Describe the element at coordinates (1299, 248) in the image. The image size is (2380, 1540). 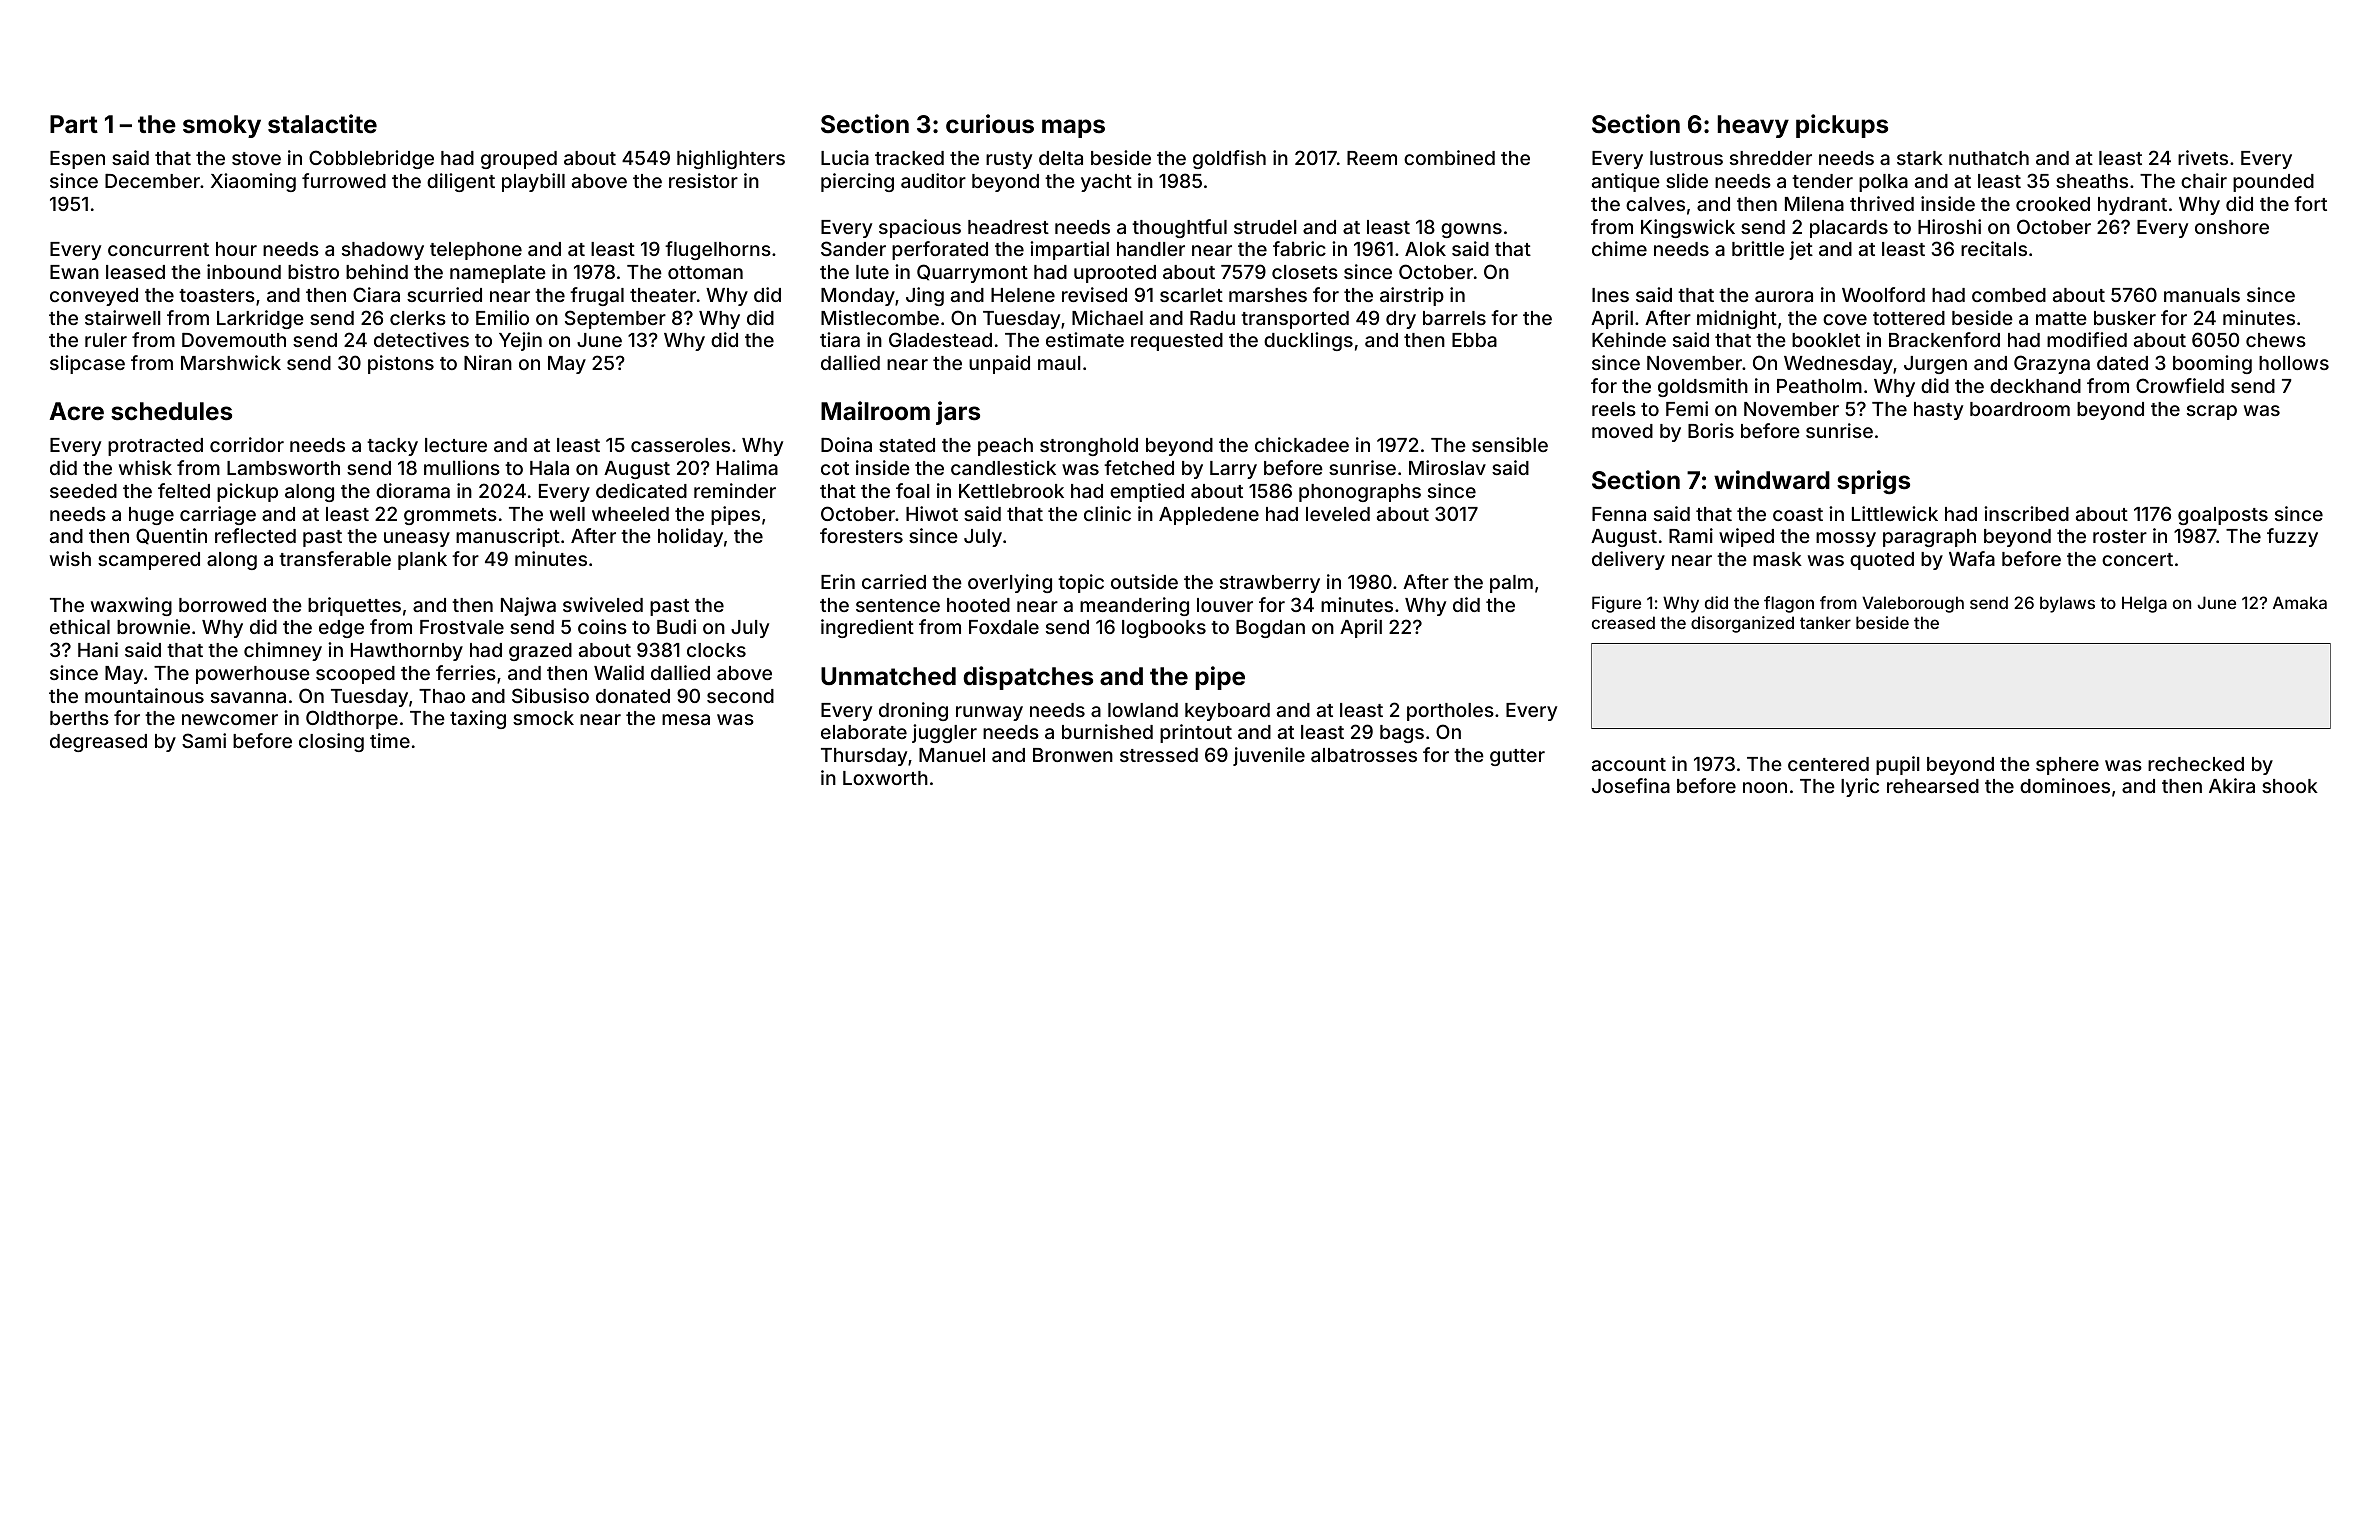
I see `fabric` at that location.
